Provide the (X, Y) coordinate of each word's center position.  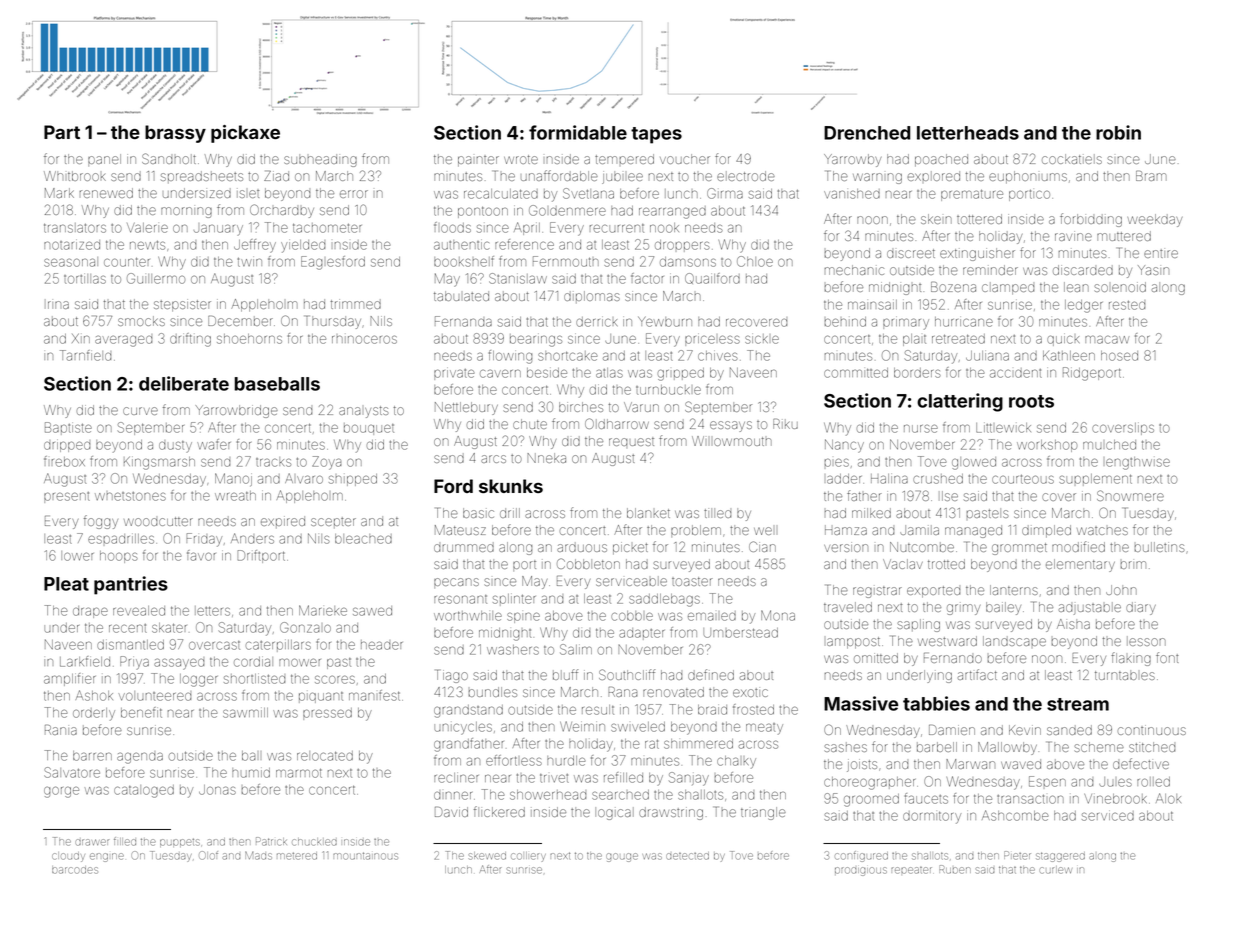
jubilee (622, 177)
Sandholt (169, 158)
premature (972, 195)
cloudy (68, 857)
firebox (64, 461)
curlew (1055, 870)
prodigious (861, 871)
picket (630, 548)
